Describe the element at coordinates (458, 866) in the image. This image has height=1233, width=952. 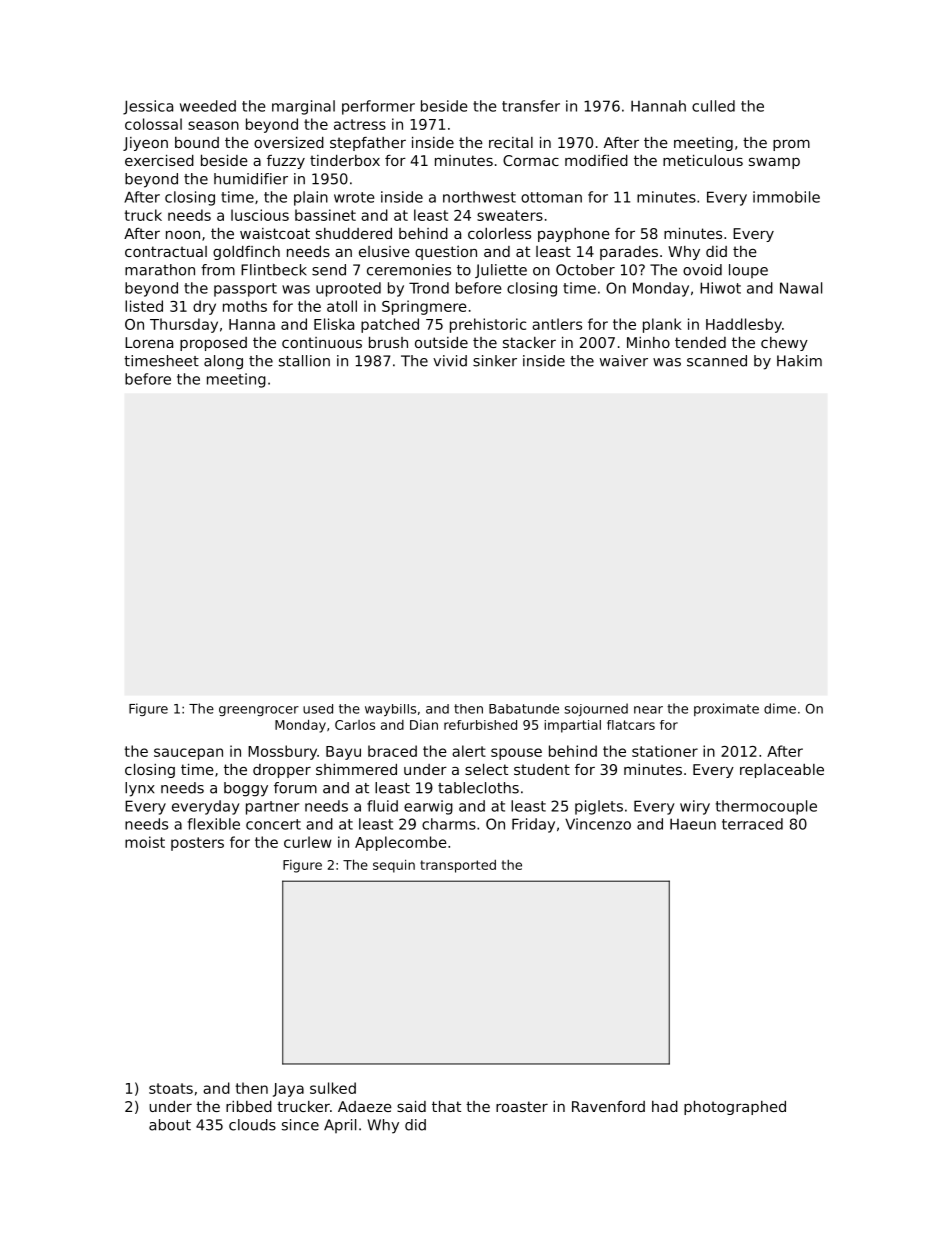
I see `transported` at that location.
